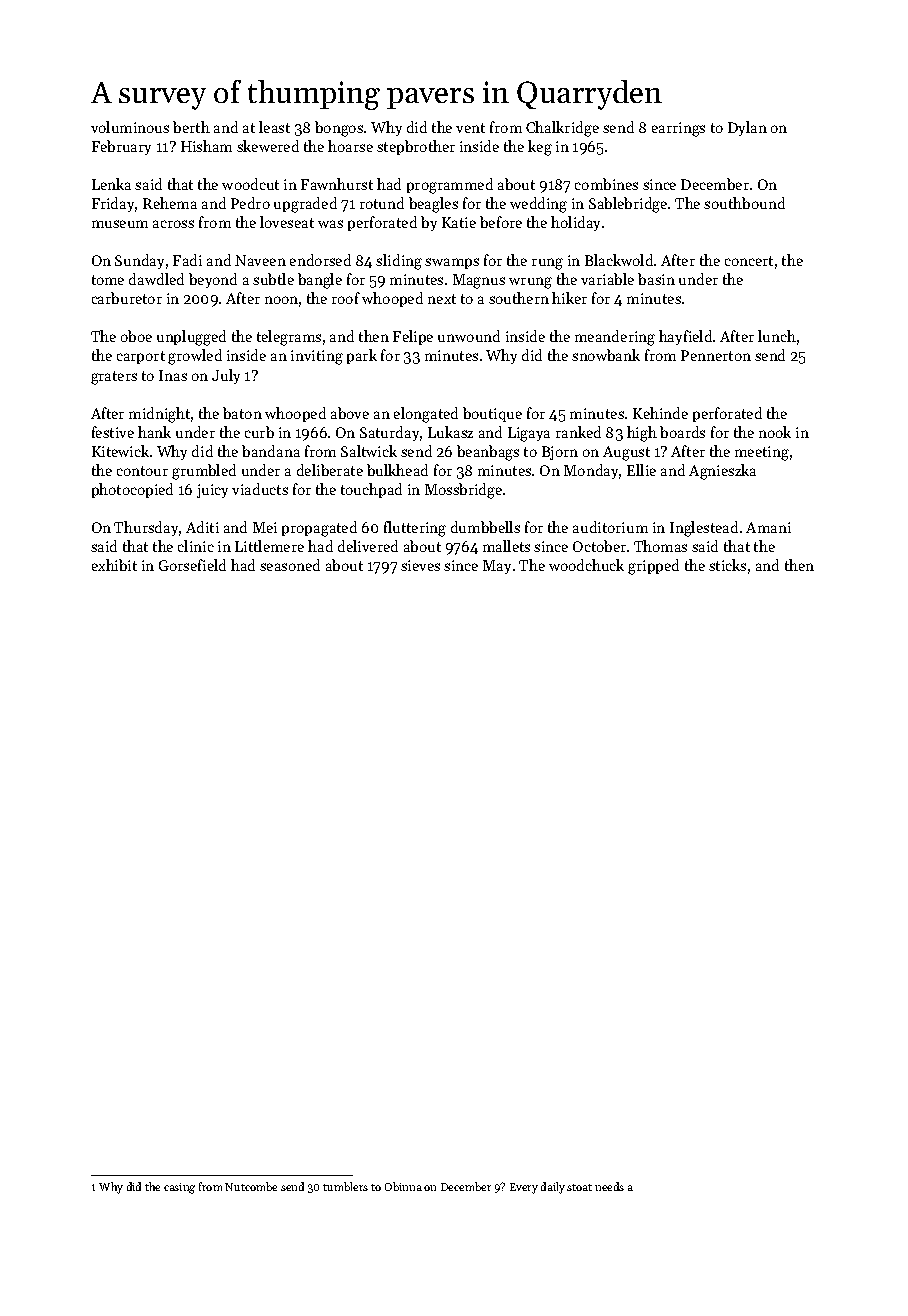 The image size is (908, 1316). Describe the element at coordinates (179, 1188) in the screenshot. I see `casing` at that location.
